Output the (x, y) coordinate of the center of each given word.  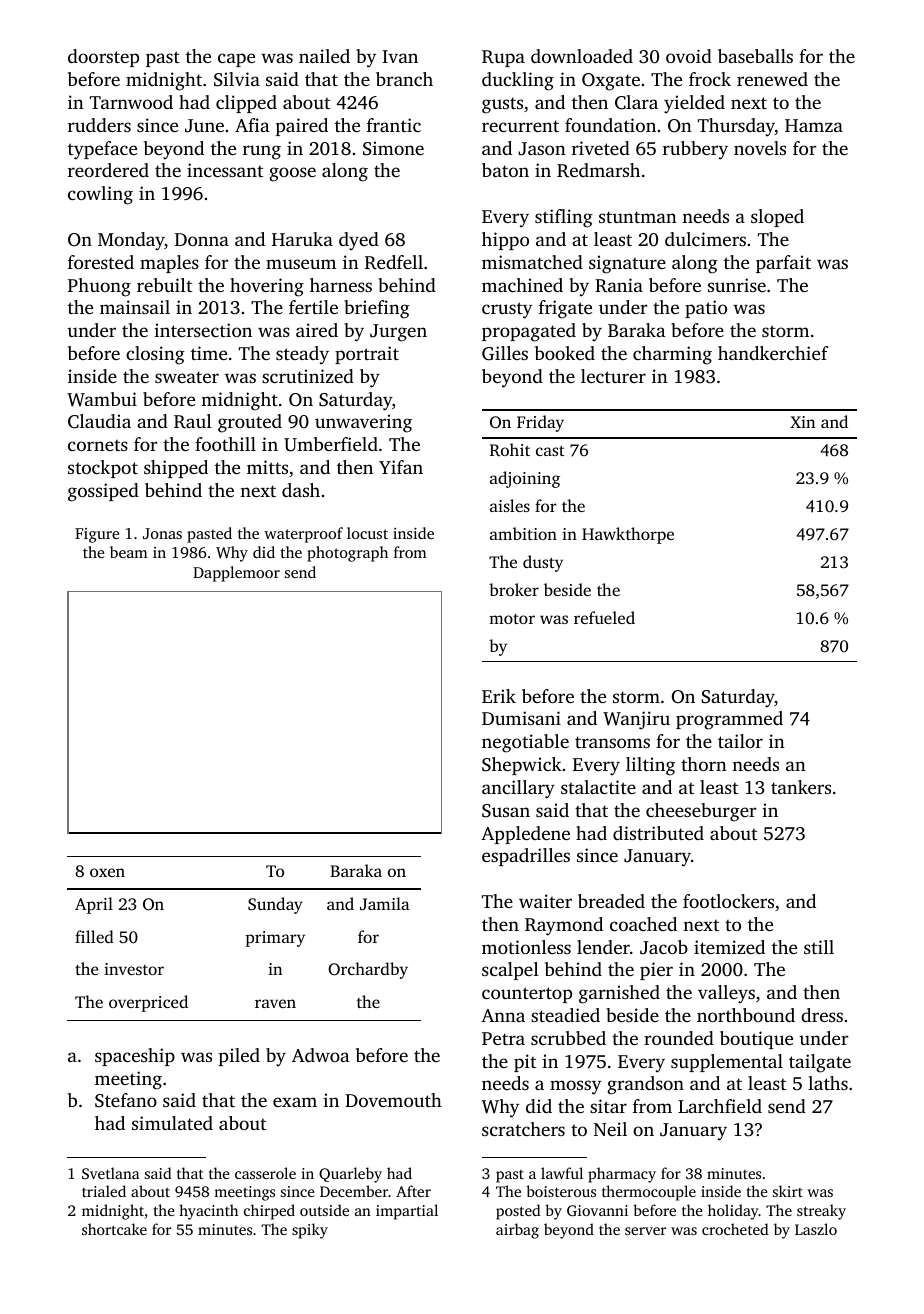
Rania (619, 285)
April (94, 905)
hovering (267, 287)
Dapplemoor (236, 574)
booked (565, 353)
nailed (324, 56)
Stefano (126, 1100)
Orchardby (368, 970)
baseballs (755, 56)
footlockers (728, 901)
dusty (543, 563)
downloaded (582, 56)
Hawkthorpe (628, 535)
